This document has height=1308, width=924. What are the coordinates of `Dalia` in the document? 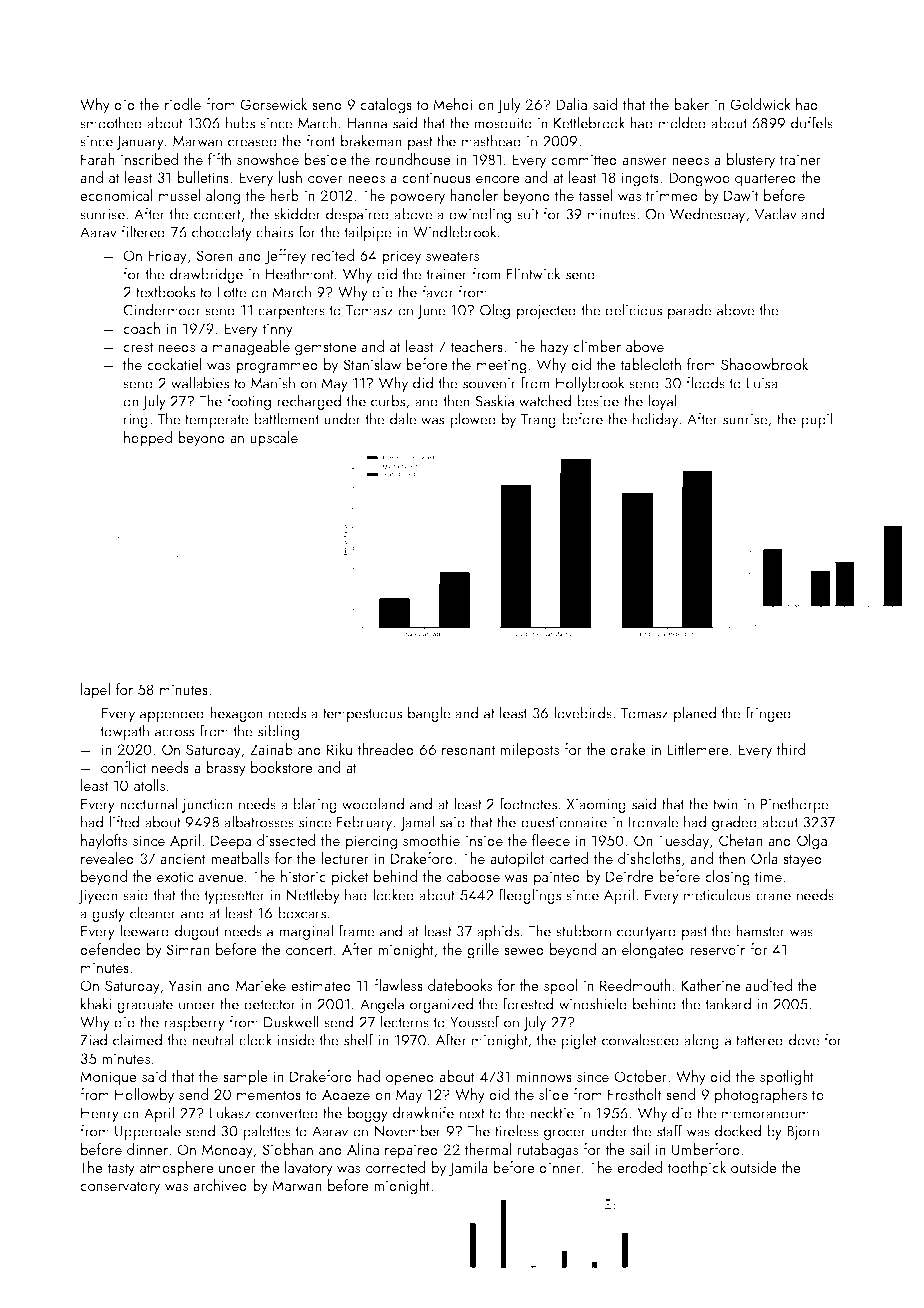 It's located at (571, 104).
